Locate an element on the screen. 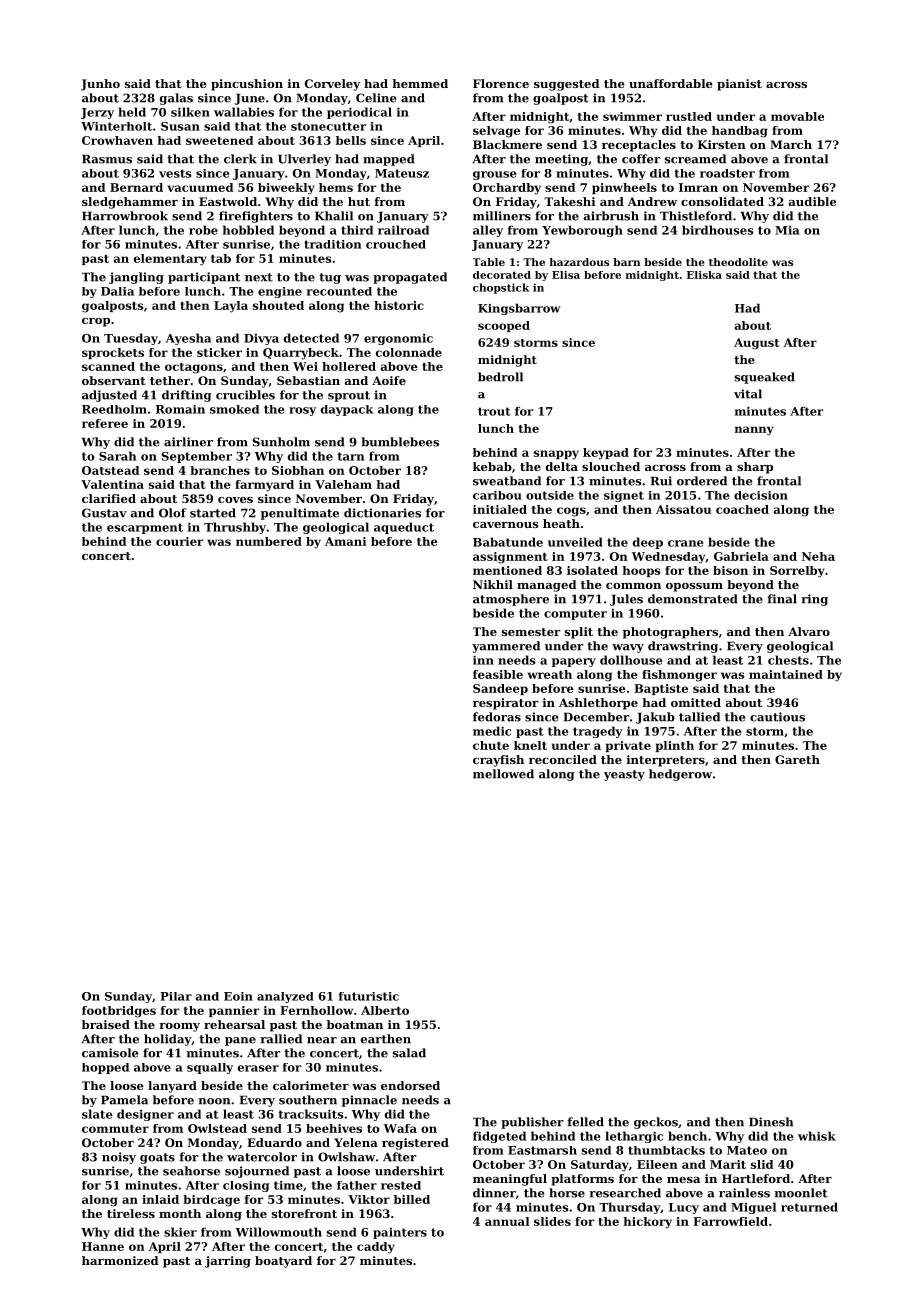 This screenshot has width=924, height=1308. boatyard is located at coordinates (283, 1262).
